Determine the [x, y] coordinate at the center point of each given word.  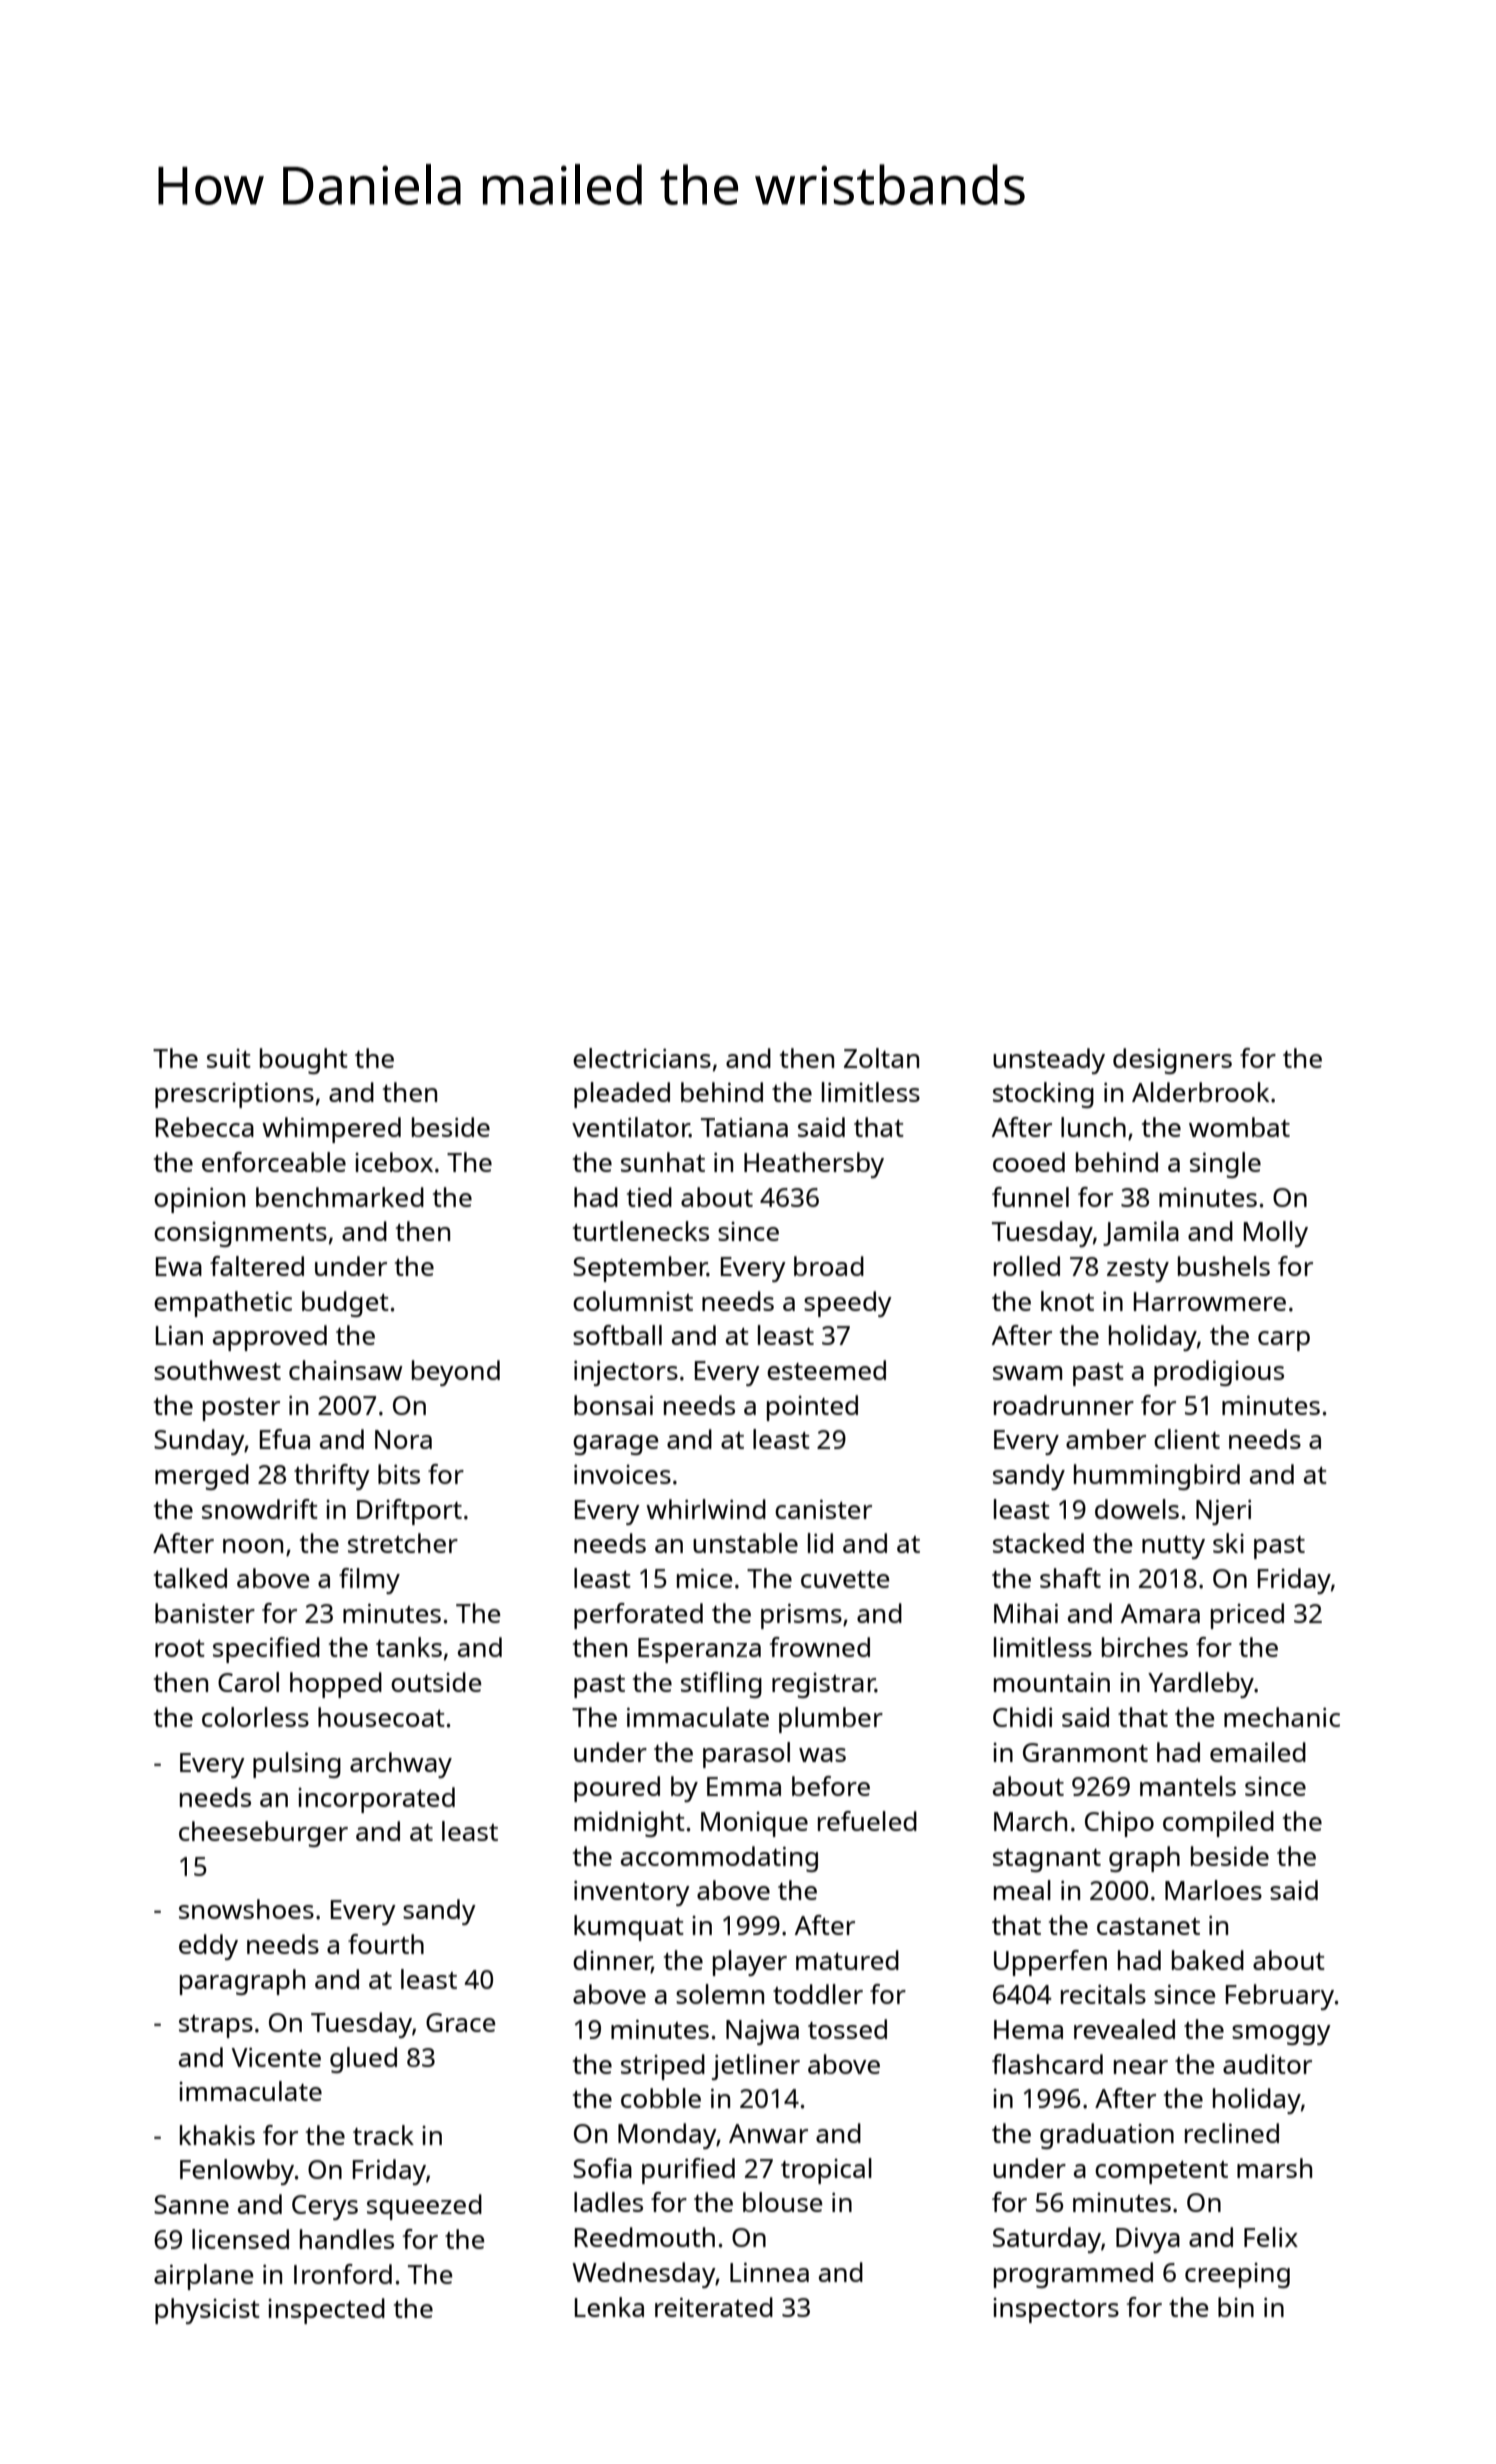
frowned [820, 1647]
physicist [207, 2311]
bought [304, 1061]
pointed [812, 1408]
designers [1172, 1061]
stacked [1038, 1543]
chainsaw [346, 1370]
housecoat [381, 1717]
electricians [642, 1058]
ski [1228, 1543]
